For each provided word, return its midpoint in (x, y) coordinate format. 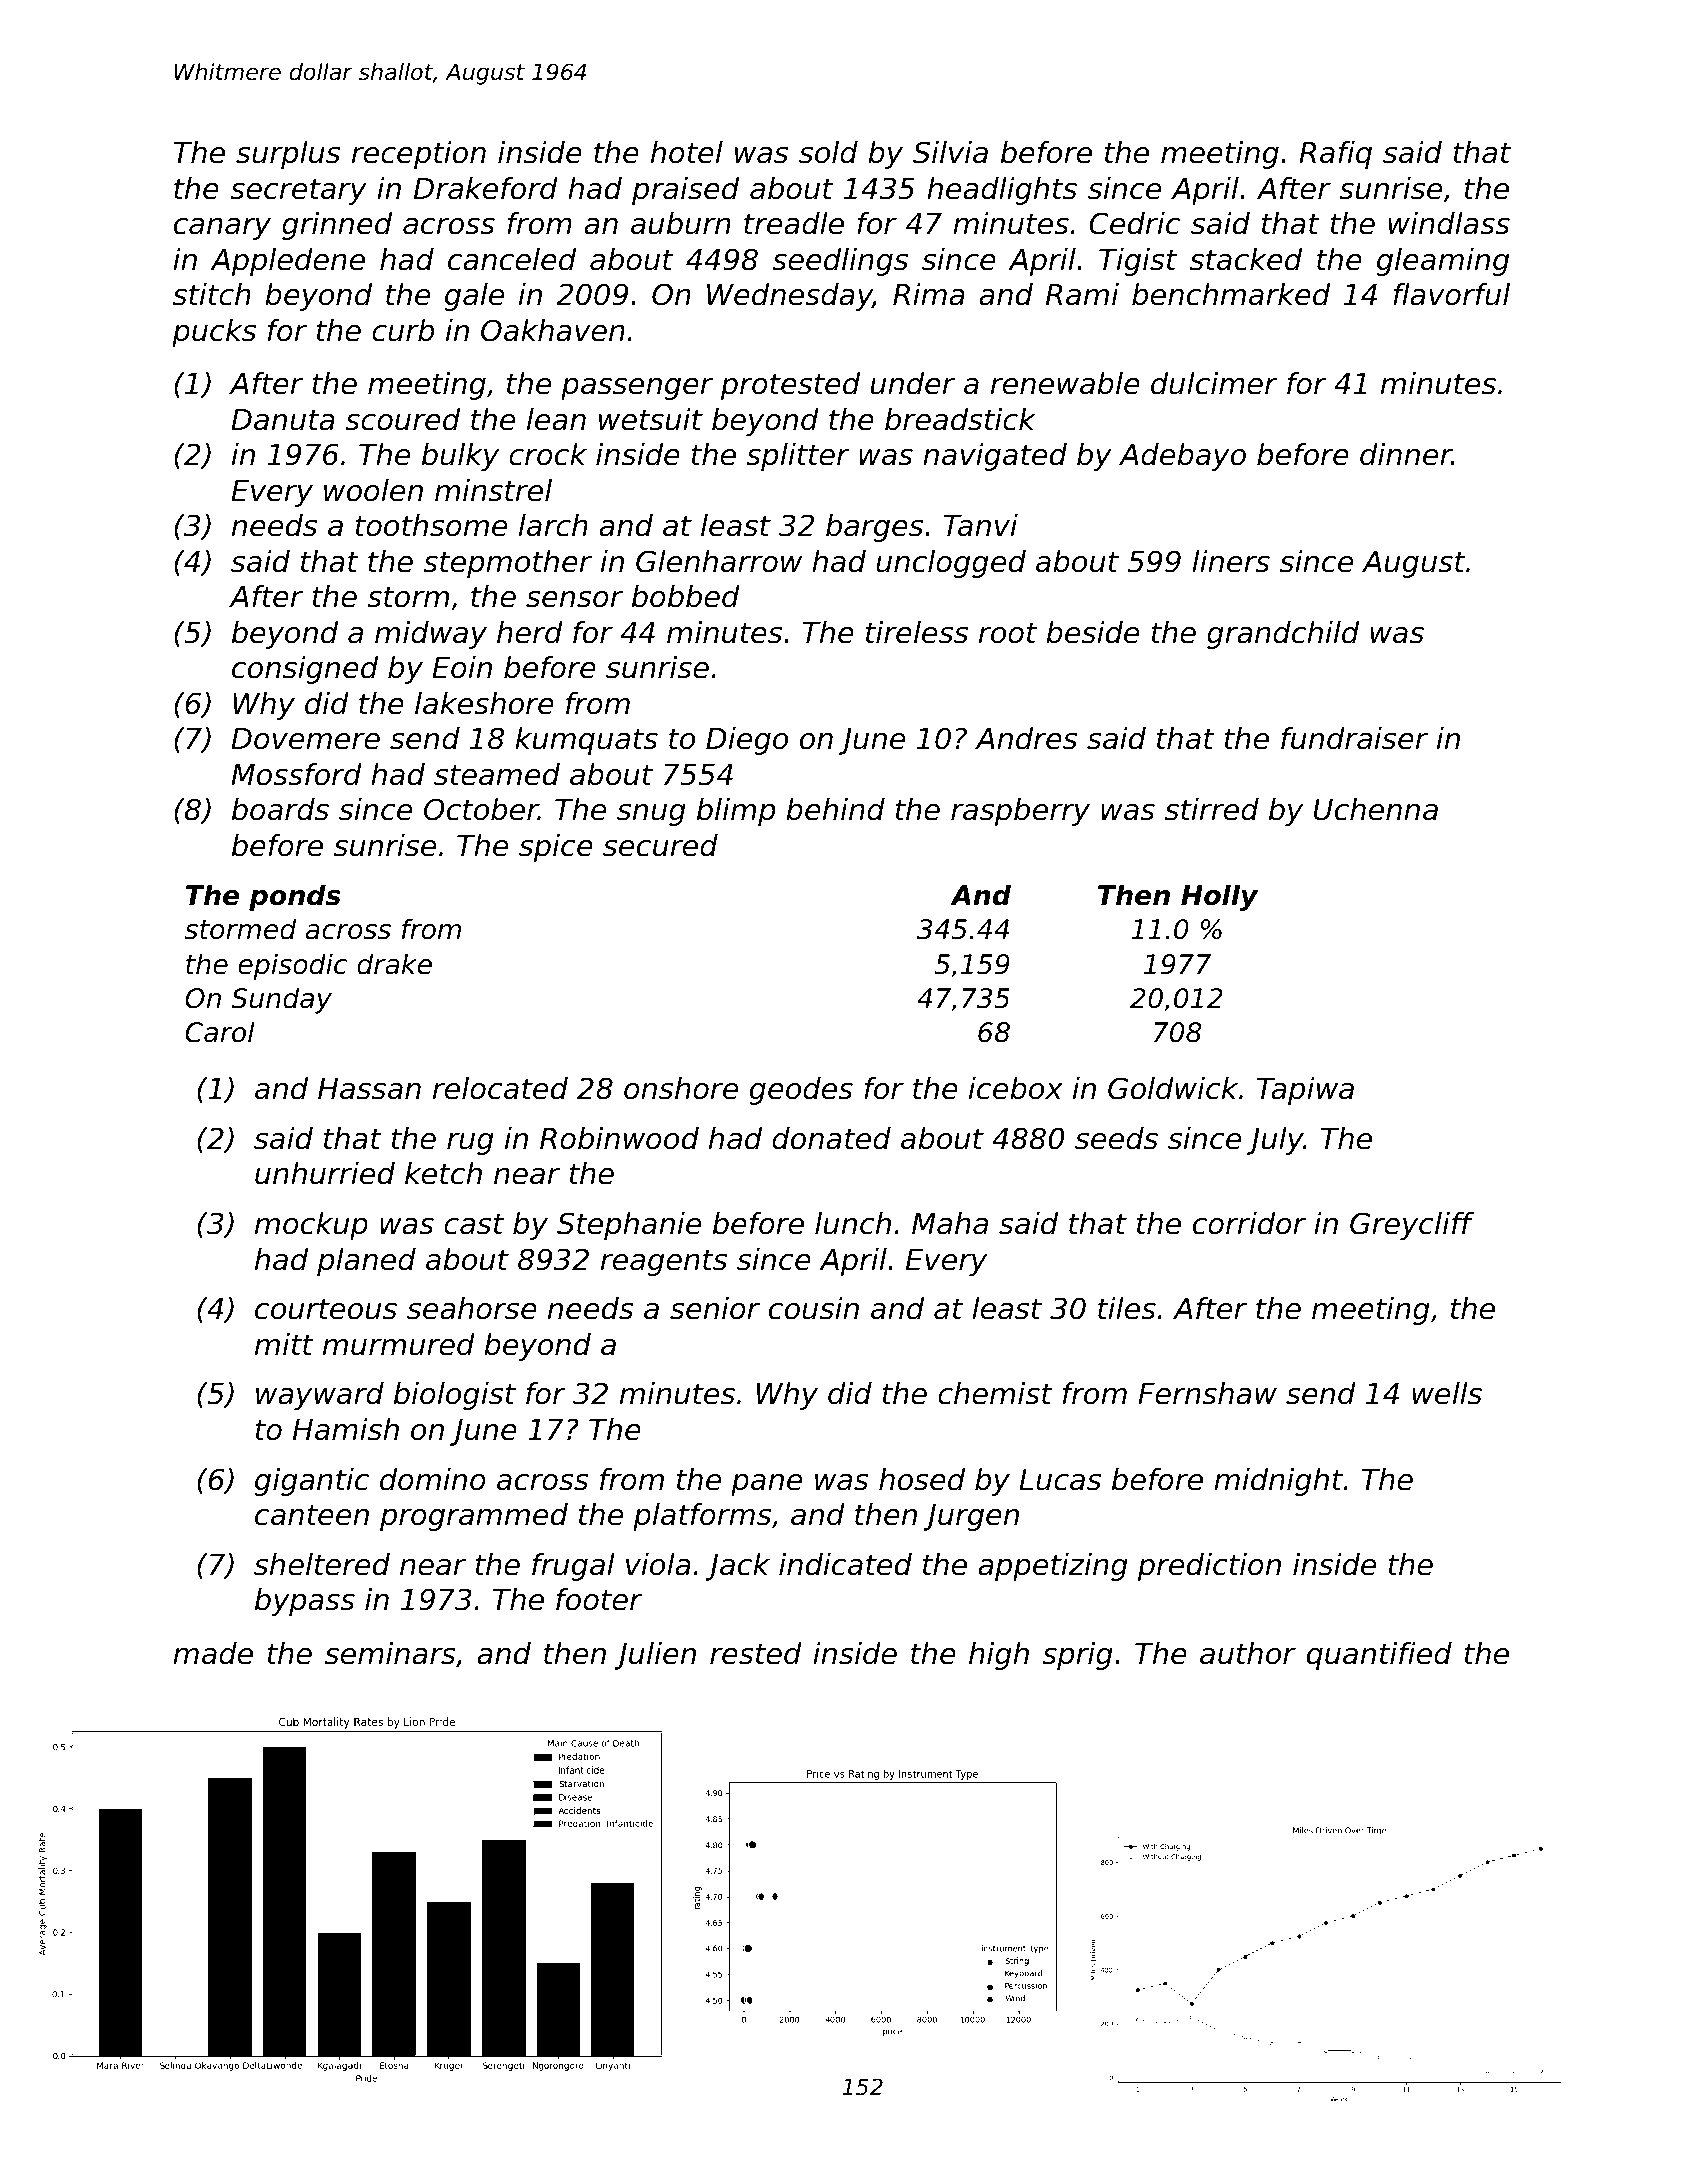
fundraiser (1354, 738)
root (1008, 633)
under (913, 383)
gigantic (312, 1482)
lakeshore (484, 703)
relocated (500, 1088)
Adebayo (1182, 457)
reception (419, 155)
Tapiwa (1305, 1091)
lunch (853, 1223)
